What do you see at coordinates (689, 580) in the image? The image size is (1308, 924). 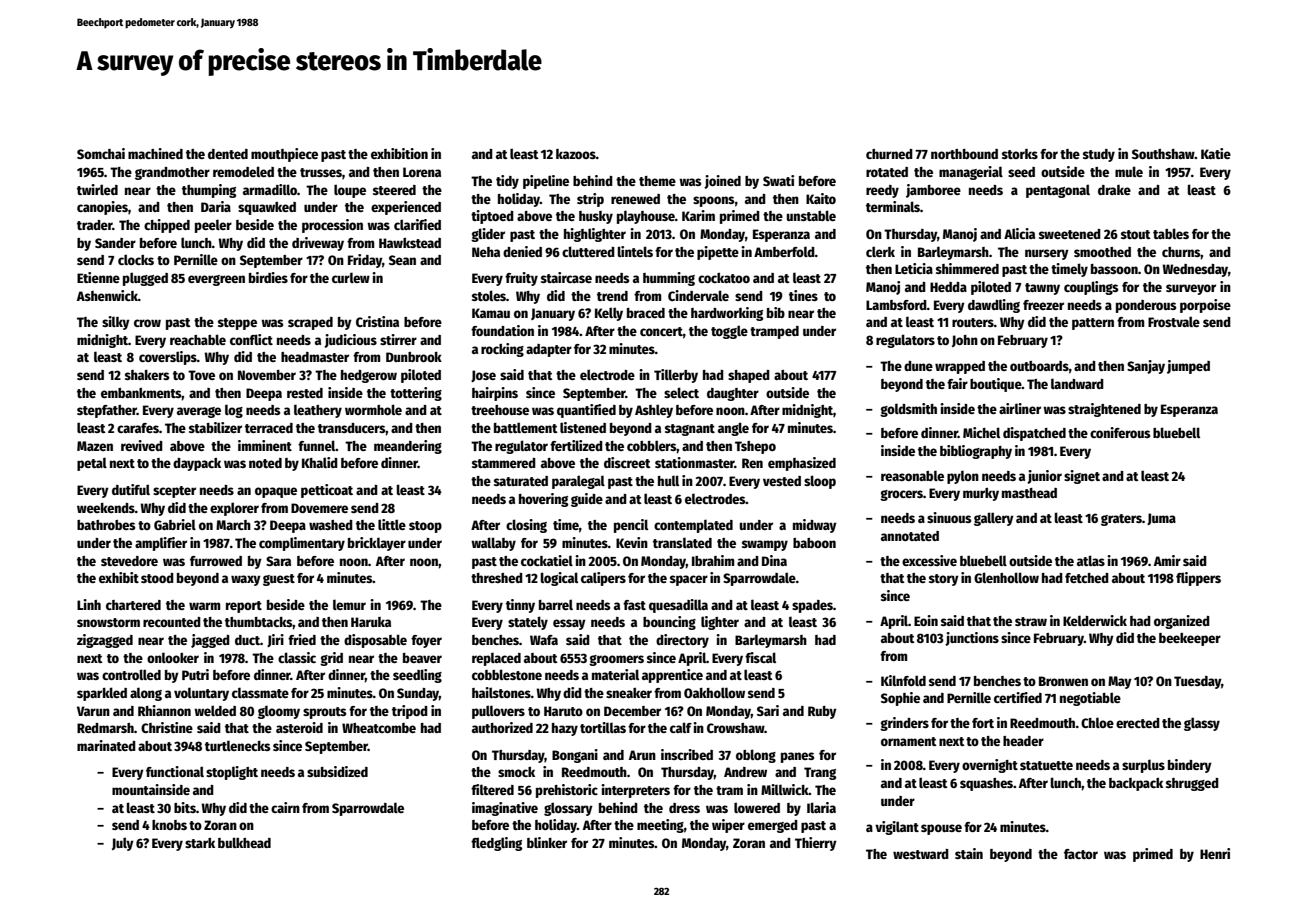 I see `spacer` at bounding box center [689, 580].
